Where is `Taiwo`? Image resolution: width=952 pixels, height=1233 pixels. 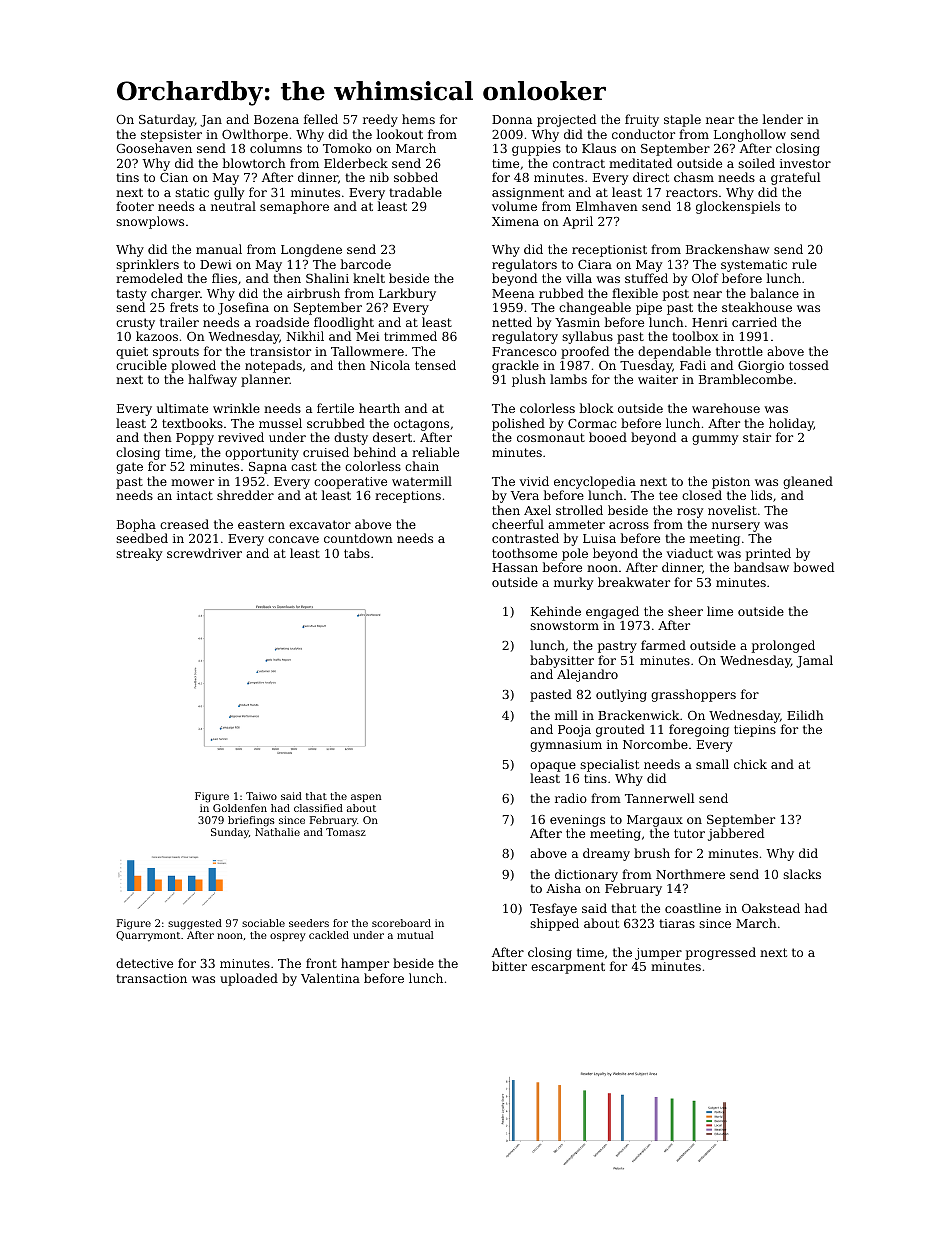
Taiwo is located at coordinates (261, 796).
